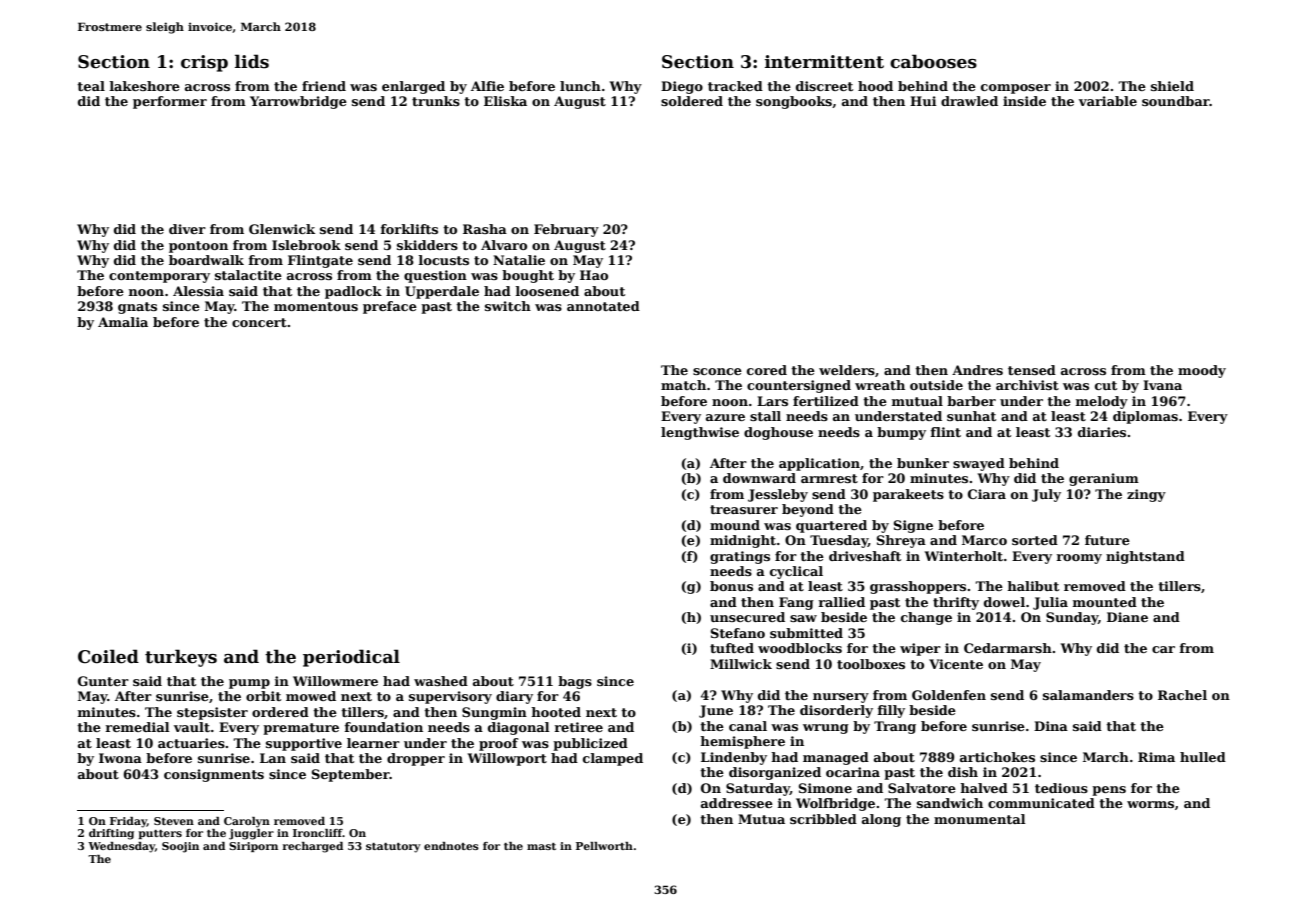 Image resolution: width=1308 pixels, height=924 pixels. What do you see at coordinates (252, 61) in the screenshot?
I see `lids` at bounding box center [252, 61].
